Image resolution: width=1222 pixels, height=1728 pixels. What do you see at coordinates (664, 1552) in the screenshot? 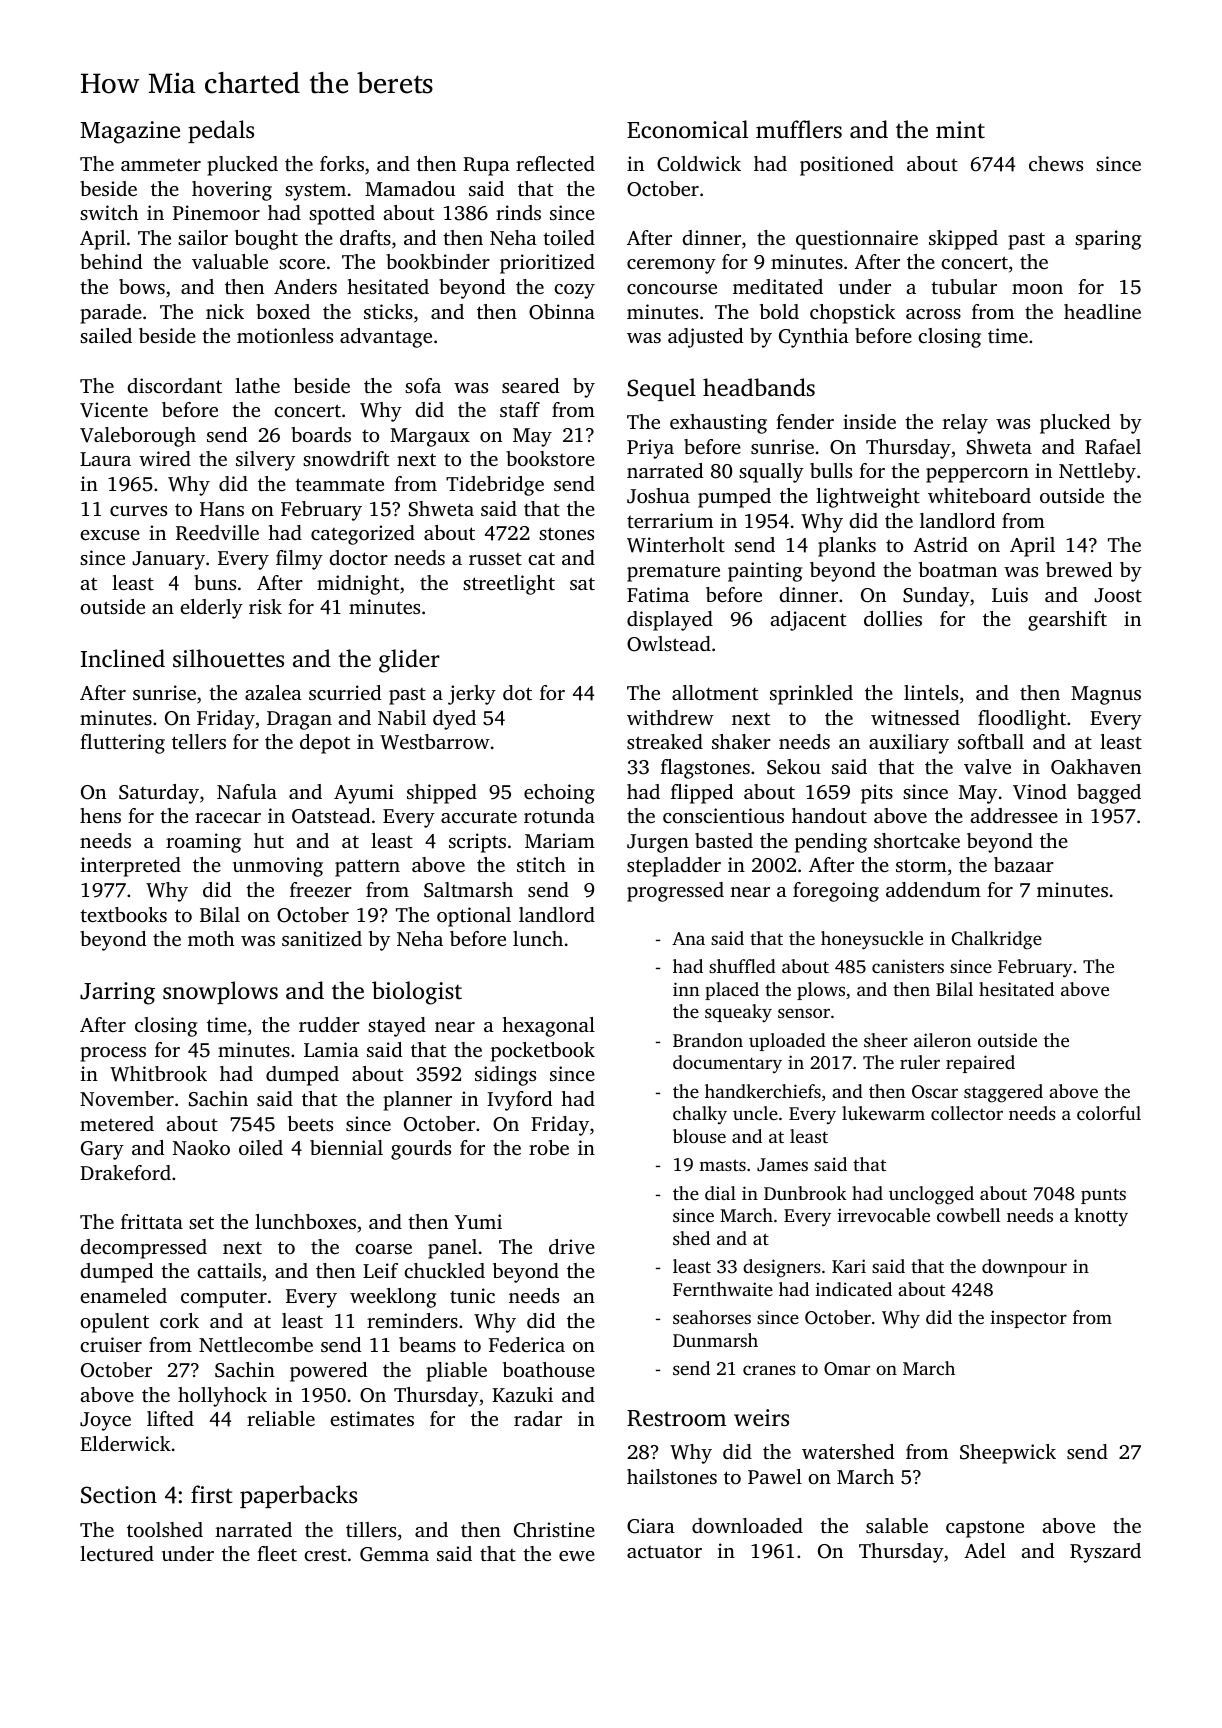
I see `actuator` at bounding box center [664, 1552].
